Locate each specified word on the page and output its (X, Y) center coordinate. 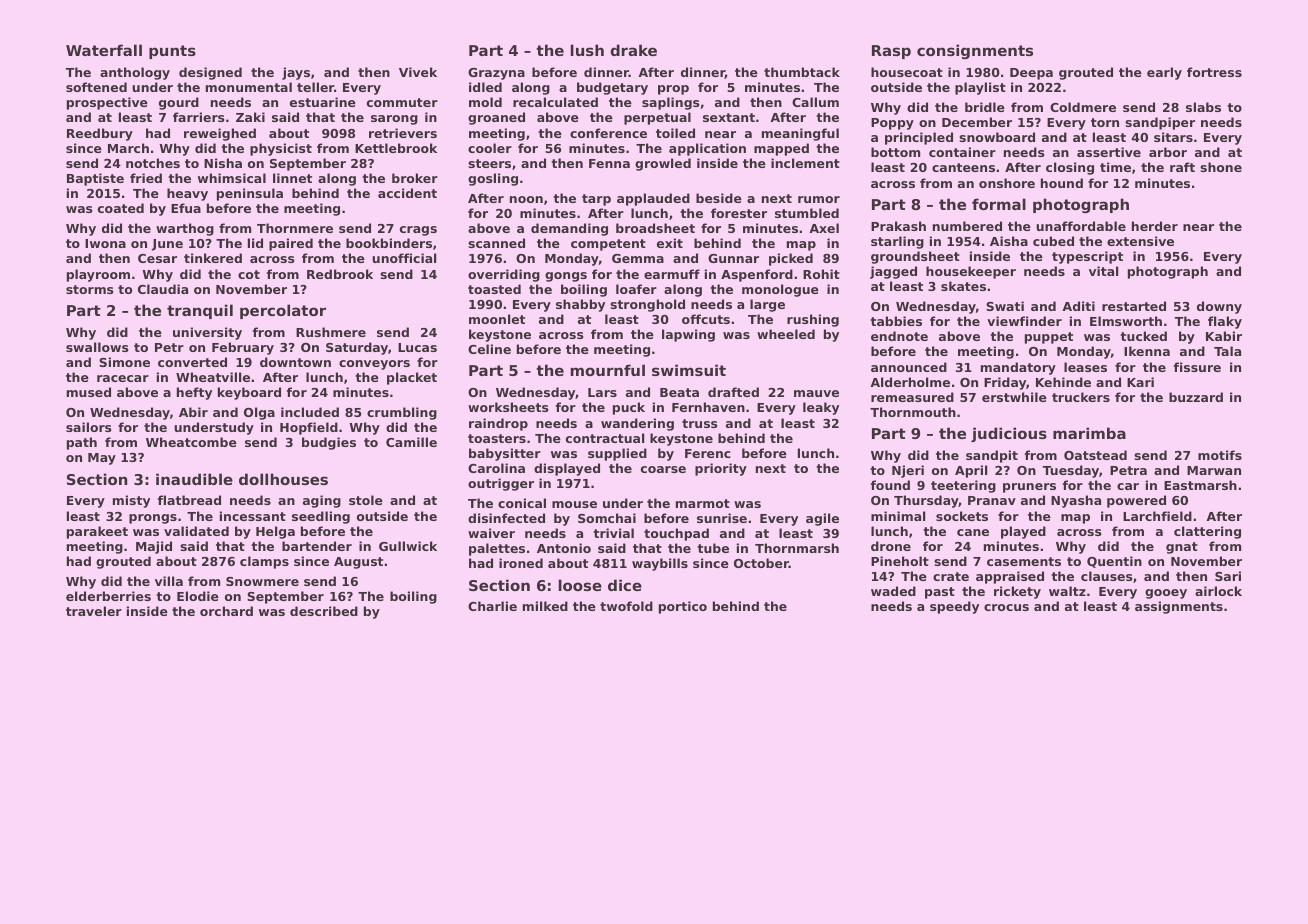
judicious (1009, 434)
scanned (496, 243)
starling (897, 242)
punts (172, 52)
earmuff (672, 274)
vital (1103, 271)
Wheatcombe (191, 442)
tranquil (200, 311)
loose (580, 585)
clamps (264, 562)
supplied (617, 454)
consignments (975, 51)
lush (587, 50)
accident (407, 193)
